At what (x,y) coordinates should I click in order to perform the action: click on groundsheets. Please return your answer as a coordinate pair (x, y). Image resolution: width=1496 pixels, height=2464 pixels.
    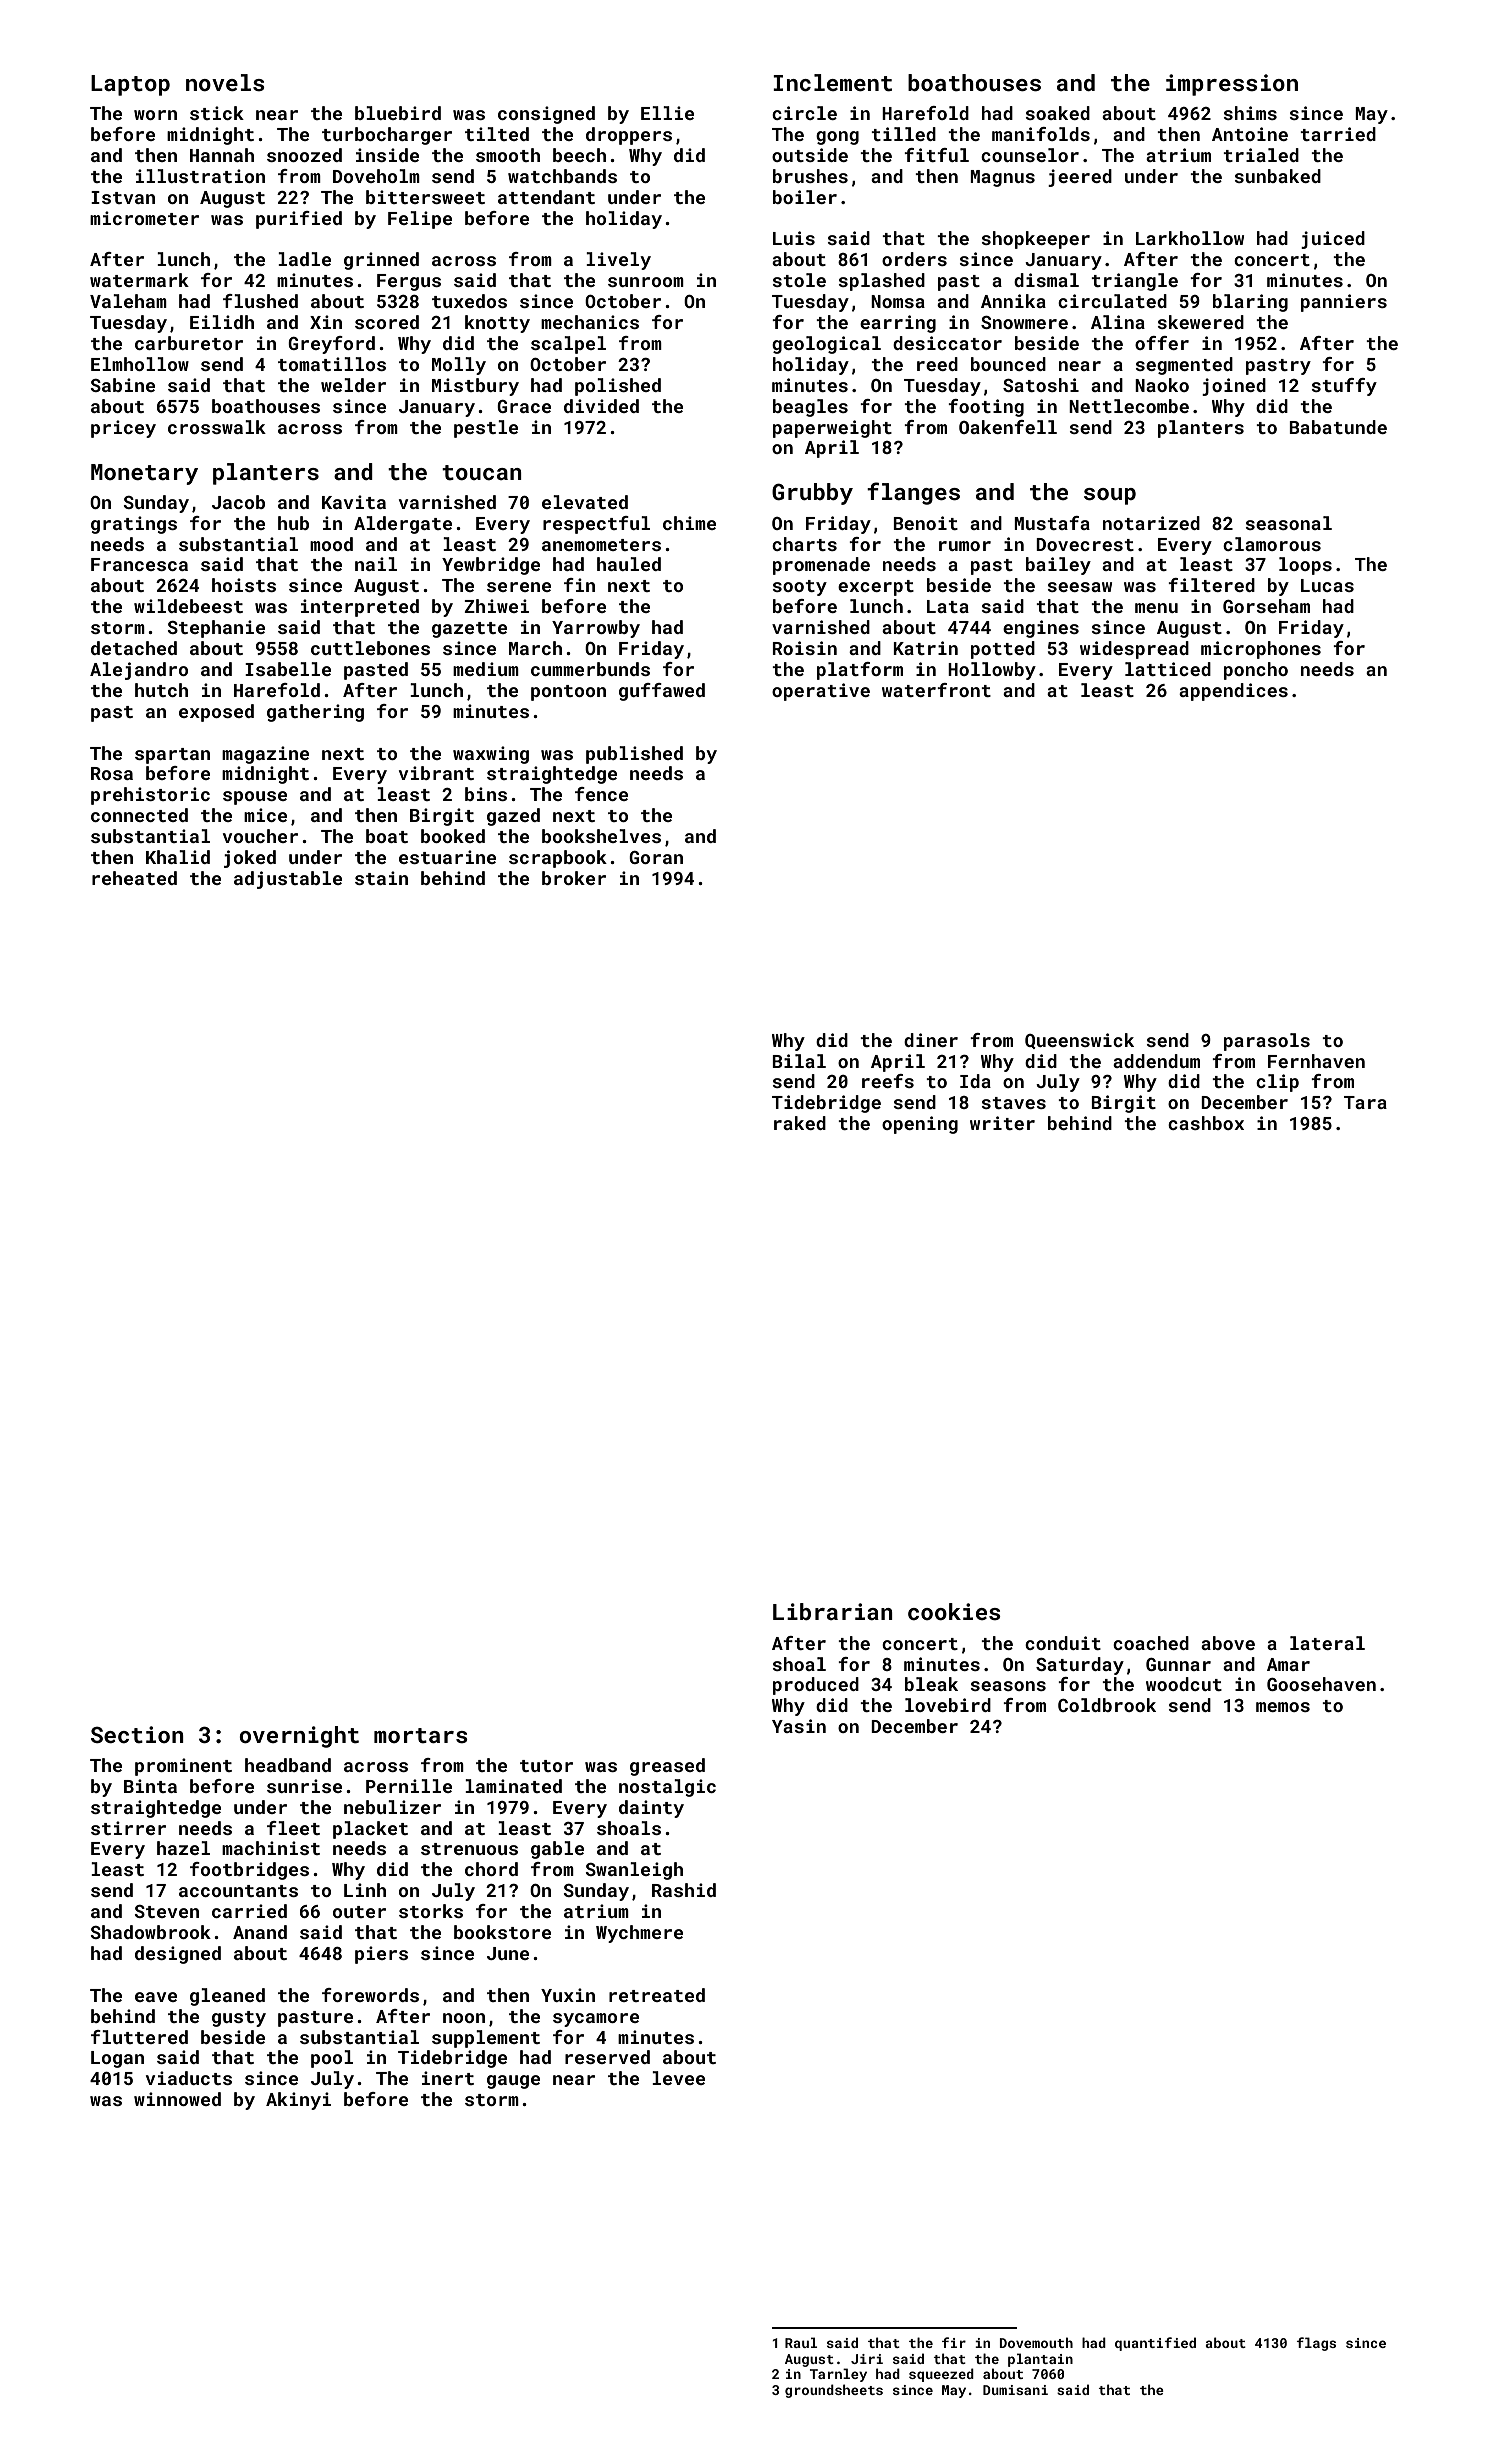
    Looking at the image, I should click on (834, 2391).
